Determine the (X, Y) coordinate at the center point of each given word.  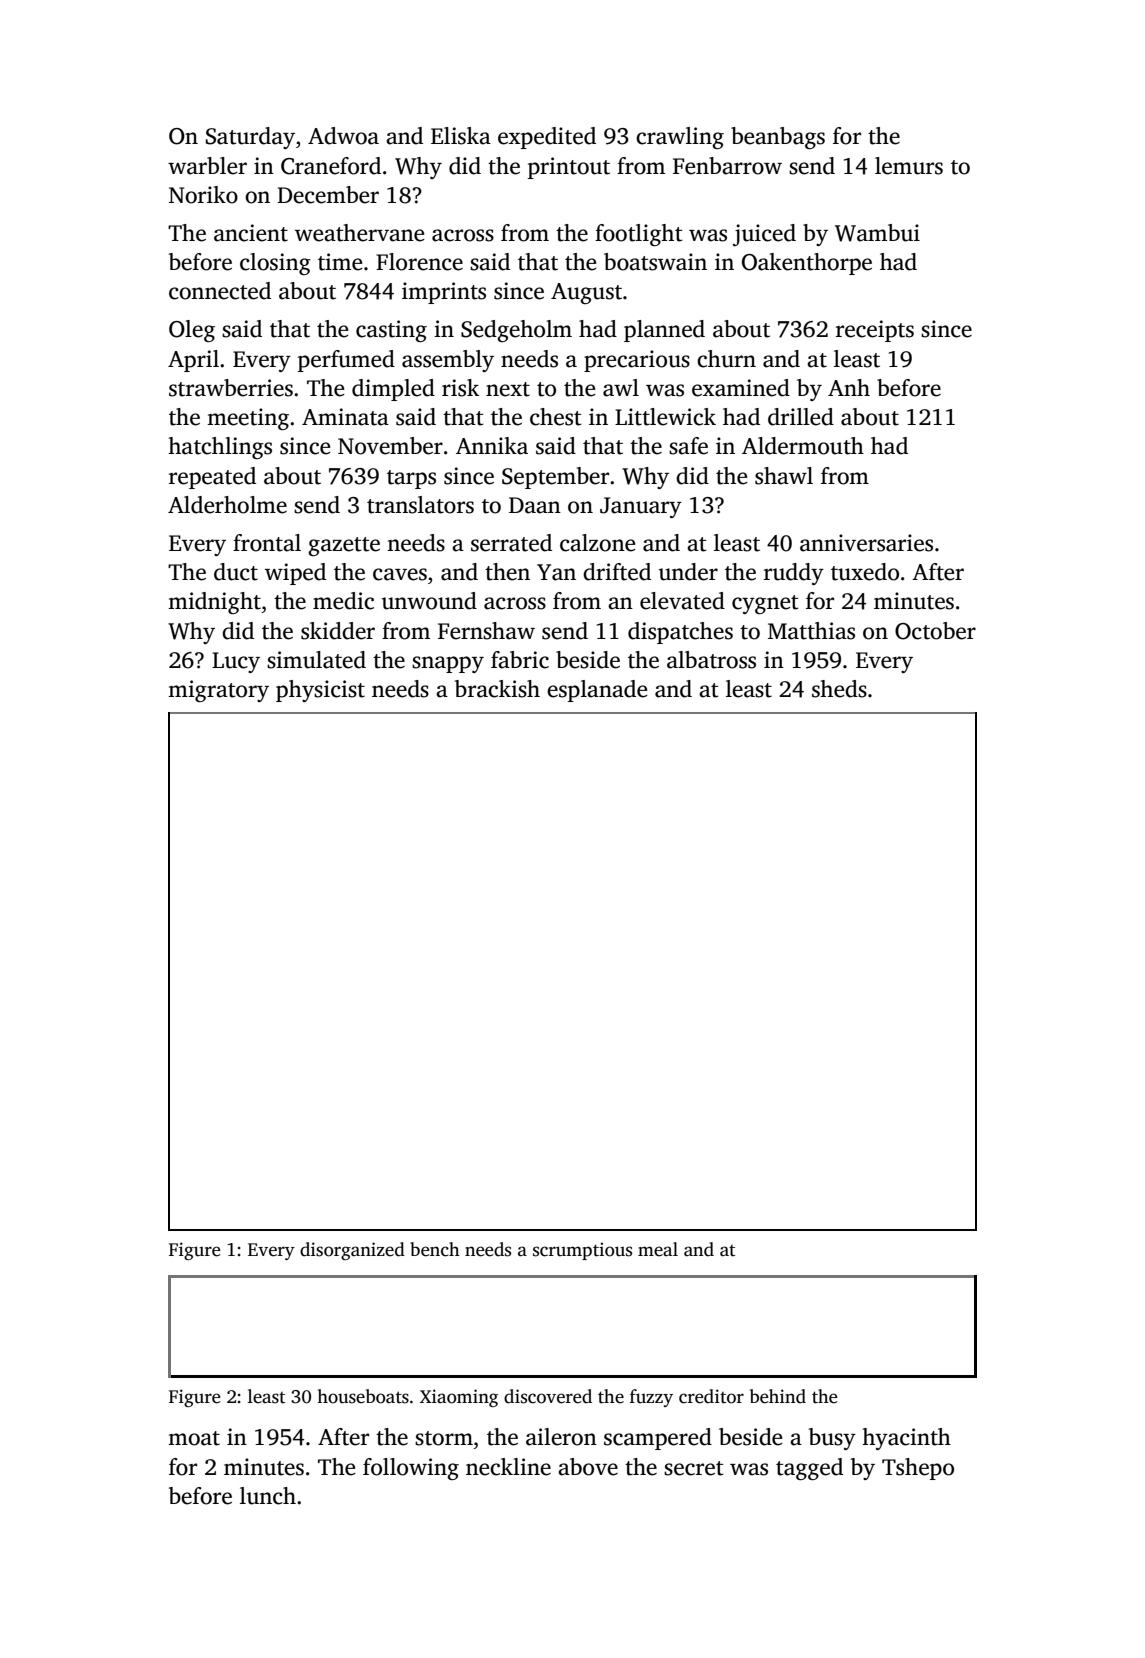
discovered (548, 1396)
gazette (344, 546)
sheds (839, 689)
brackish (497, 689)
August (586, 293)
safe (688, 446)
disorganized (352, 1251)
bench (435, 1249)
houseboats (363, 1396)
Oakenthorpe (807, 264)
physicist (320, 691)
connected (220, 291)
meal (658, 1249)
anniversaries (866, 543)
